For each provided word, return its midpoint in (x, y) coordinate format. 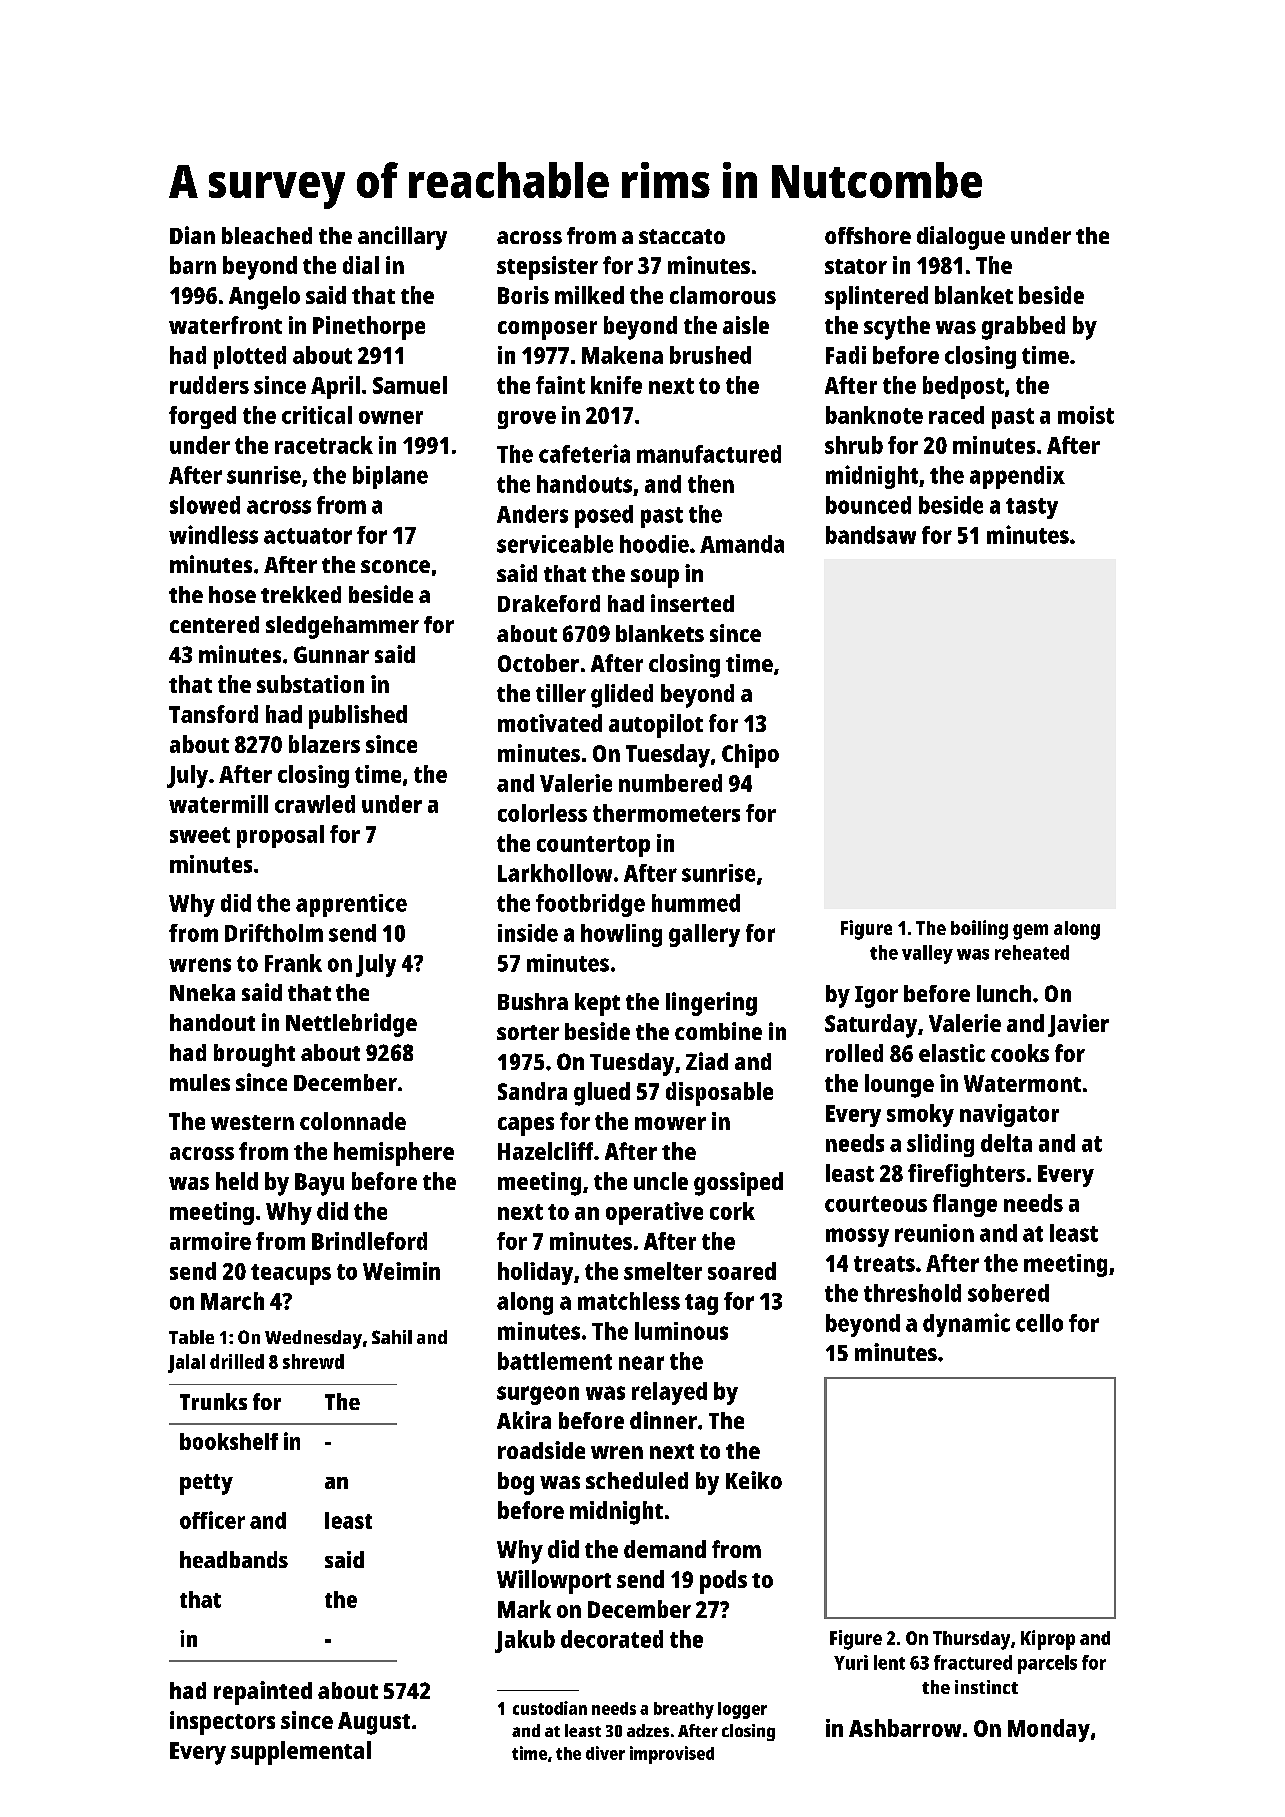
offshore (868, 235)
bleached (267, 235)
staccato (682, 236)
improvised (672, 1755)
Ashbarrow (905, 1728)
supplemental (301, 1753)
